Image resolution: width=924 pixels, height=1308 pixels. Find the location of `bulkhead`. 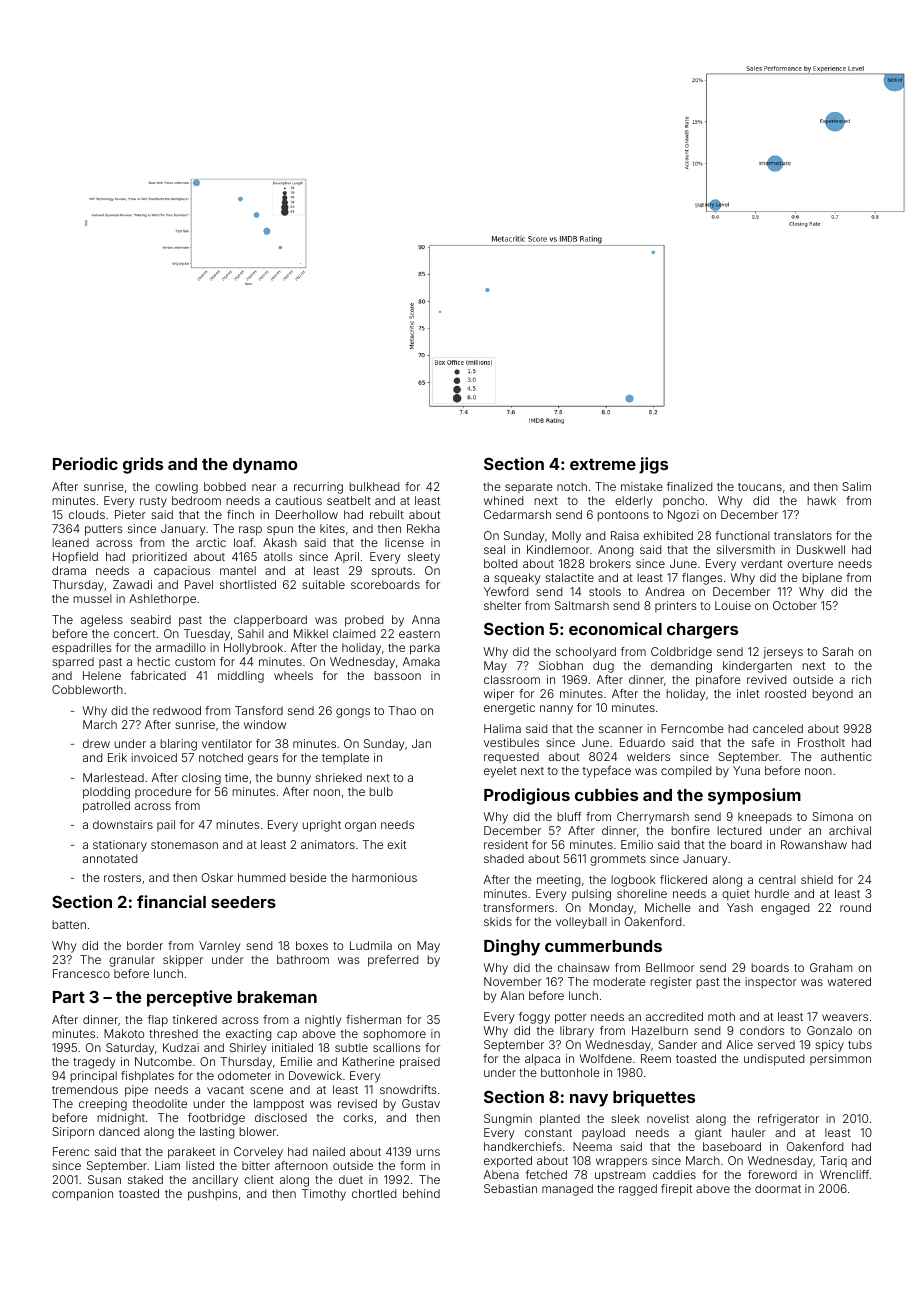

bulkhead is located at coordinates (374, 486).
